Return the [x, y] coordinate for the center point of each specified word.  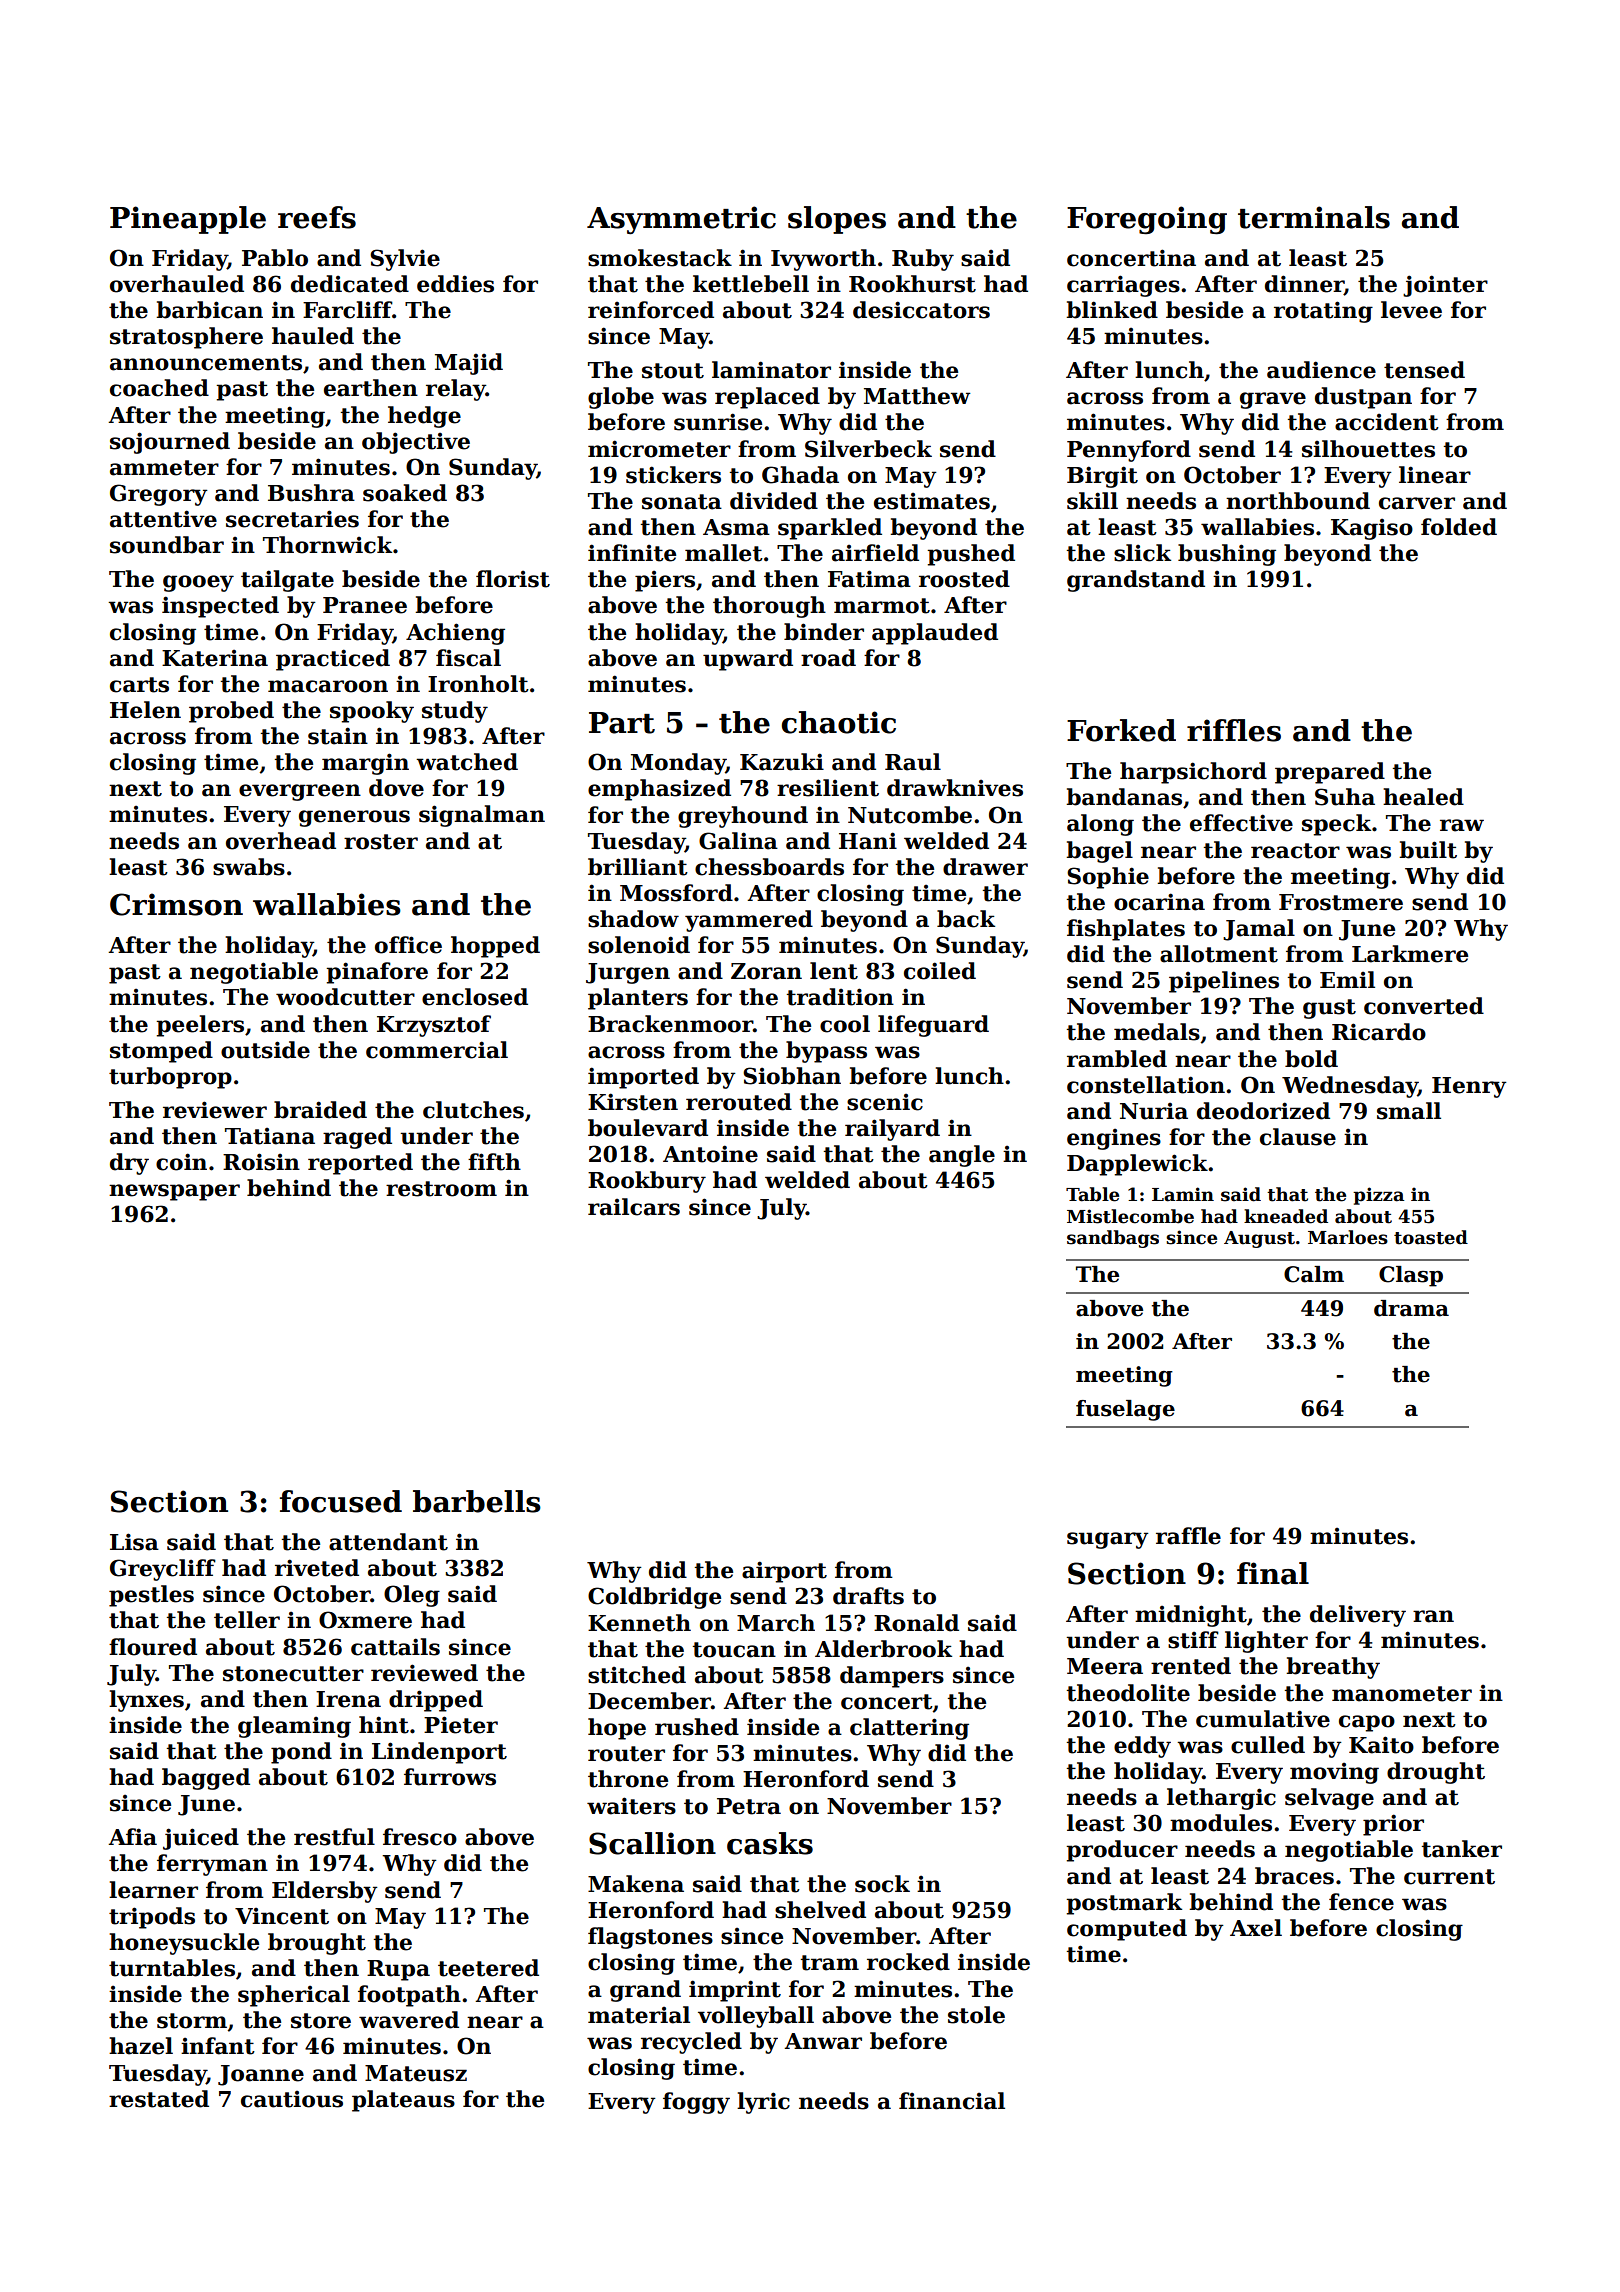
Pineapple [188, 220]
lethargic [1221, 1799]
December [649, 1701]
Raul [913, 762]
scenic [885, 1102]
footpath [409, 1996]
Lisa [134, 1542]
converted [1424, 1006]
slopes [837, 220]
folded [1459, 527]
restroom [441, 1189]
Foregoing [1147, 220]
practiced [333, 660]
